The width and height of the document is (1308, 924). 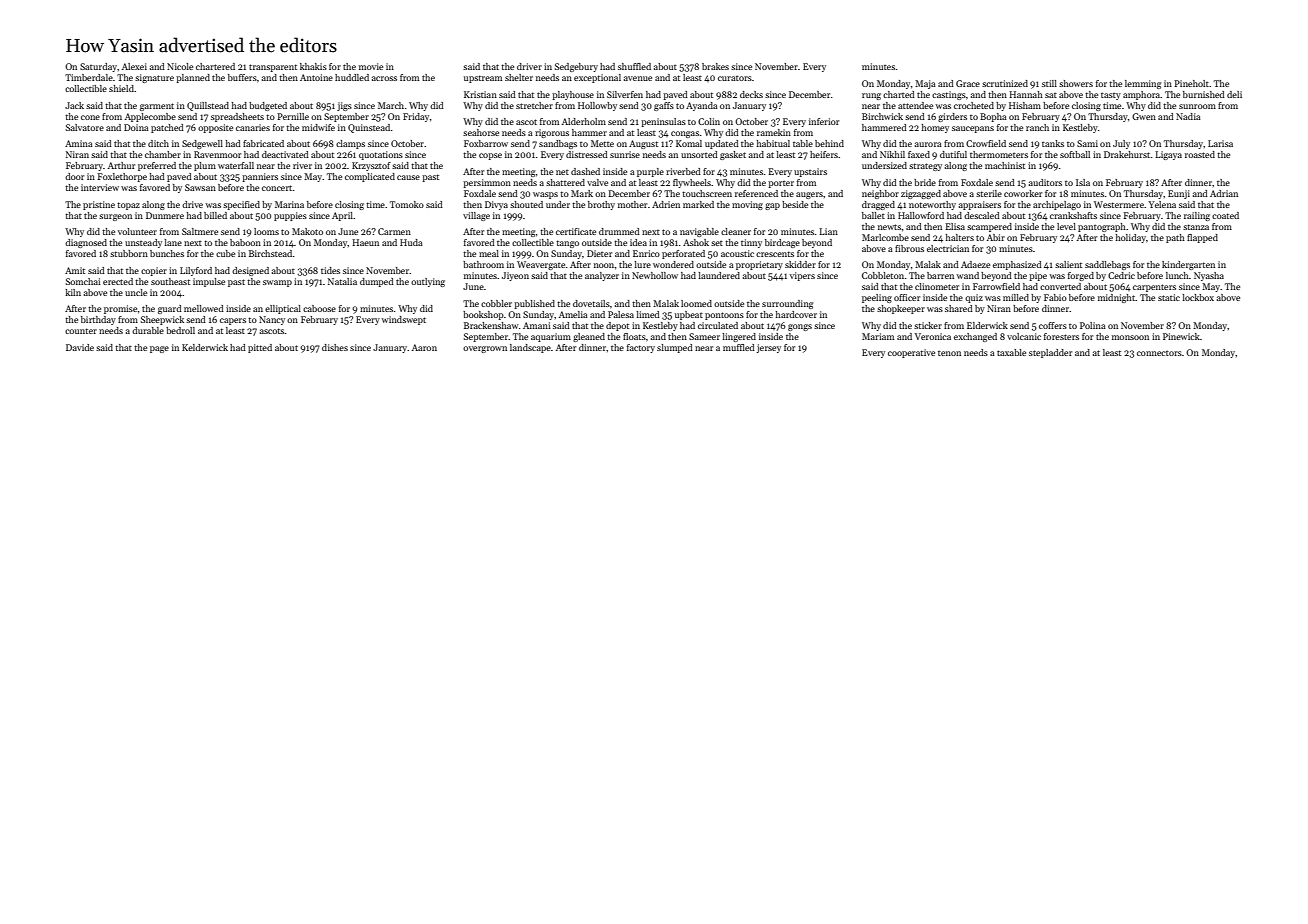 I want to click on Hollowby, so click(x=597, y=106).
